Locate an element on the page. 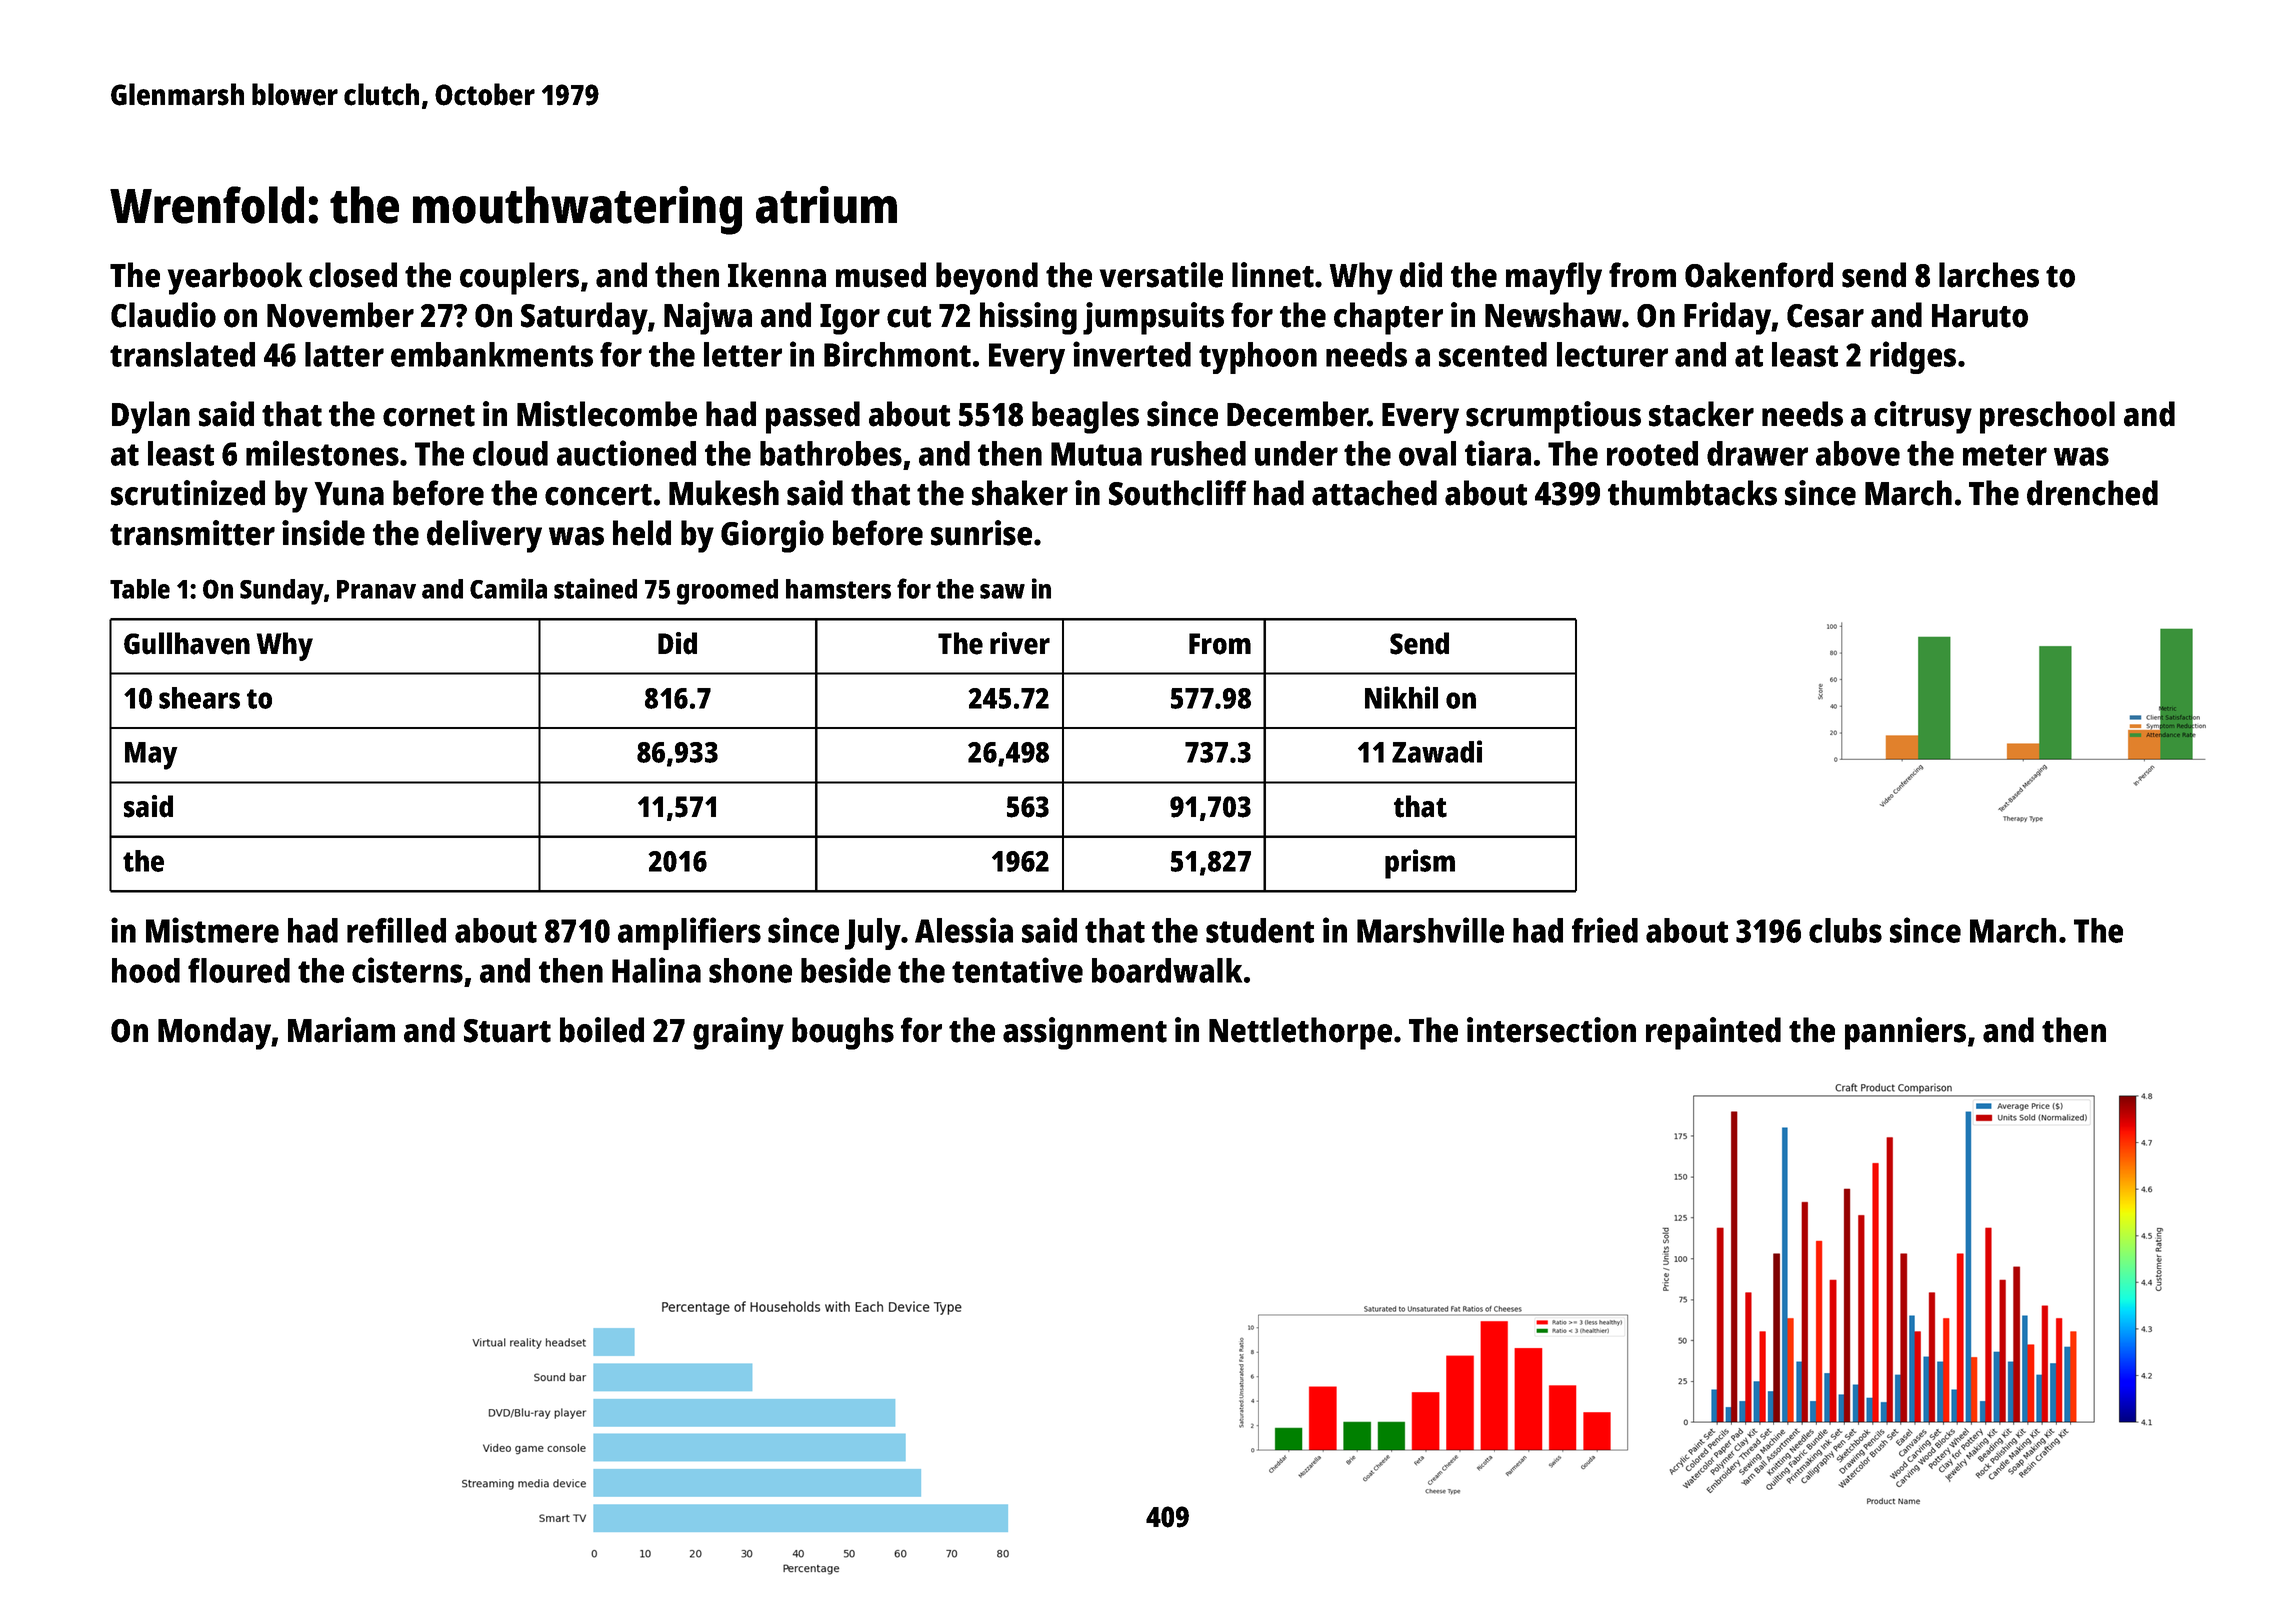  Zawadi is located at coordinates (1437, 751).
